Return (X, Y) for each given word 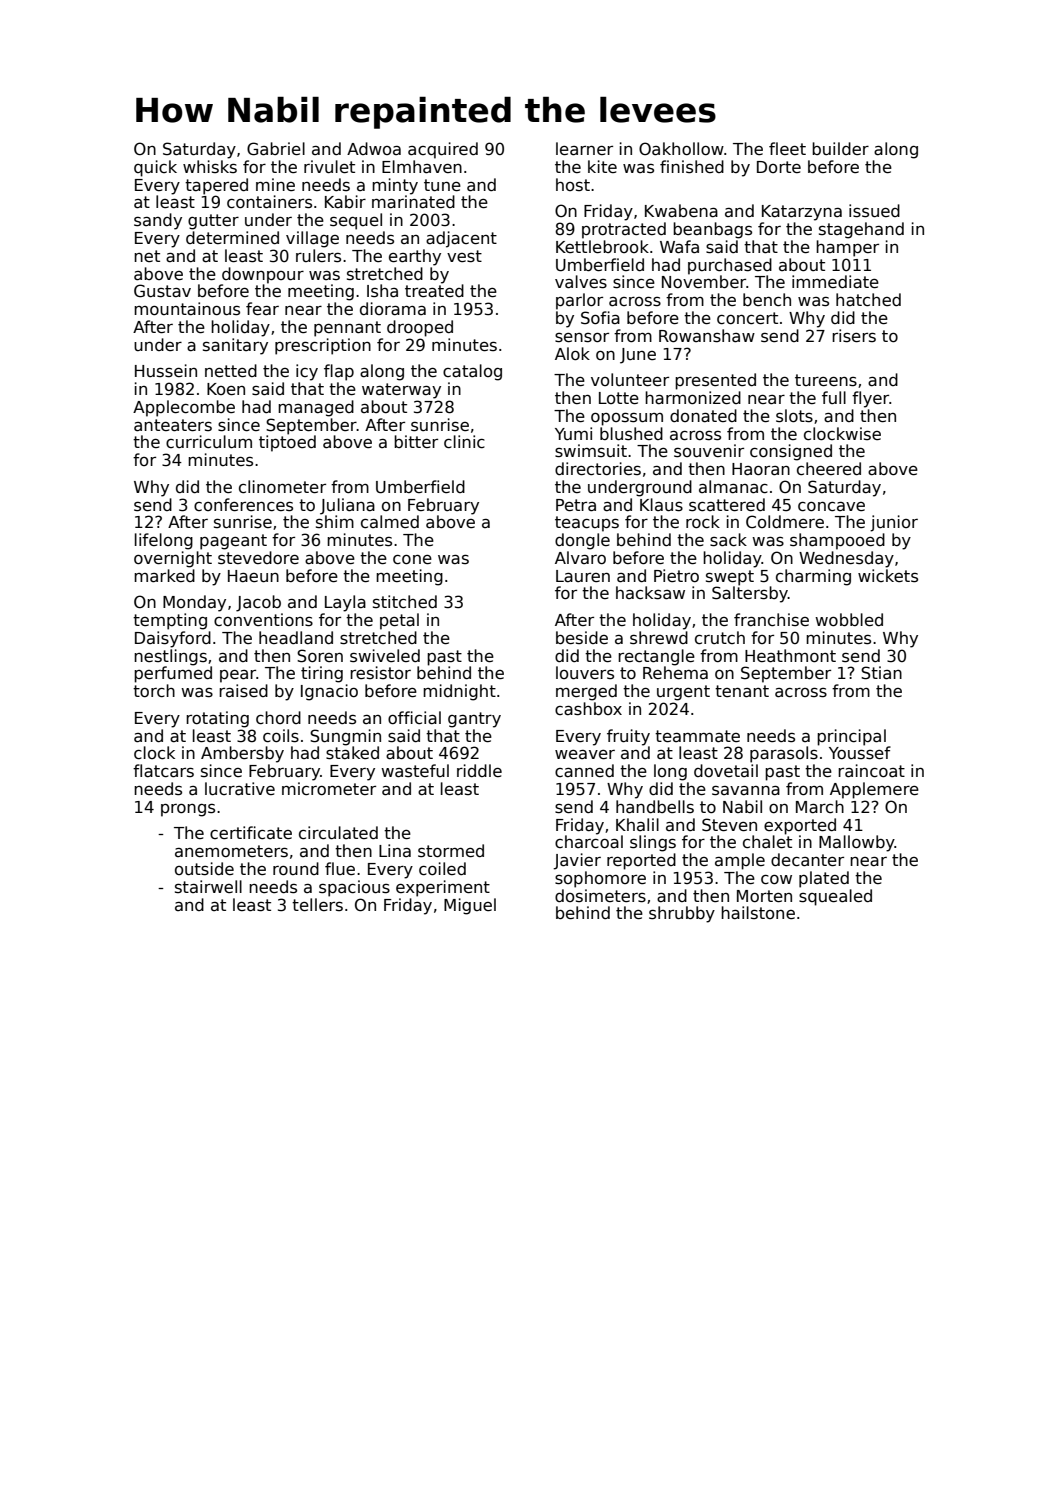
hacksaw (650, 593)
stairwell (208, 886)
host (573, 184)
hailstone (758, 913)
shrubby (682, 914)
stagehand (861, 230)
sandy (158, 221)
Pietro (676, 575)
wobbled (849, 619)
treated (434, 291)
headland (296, 638)
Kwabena (681, 211)
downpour (263, 275)
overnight (173, 559)
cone (412, 559)
